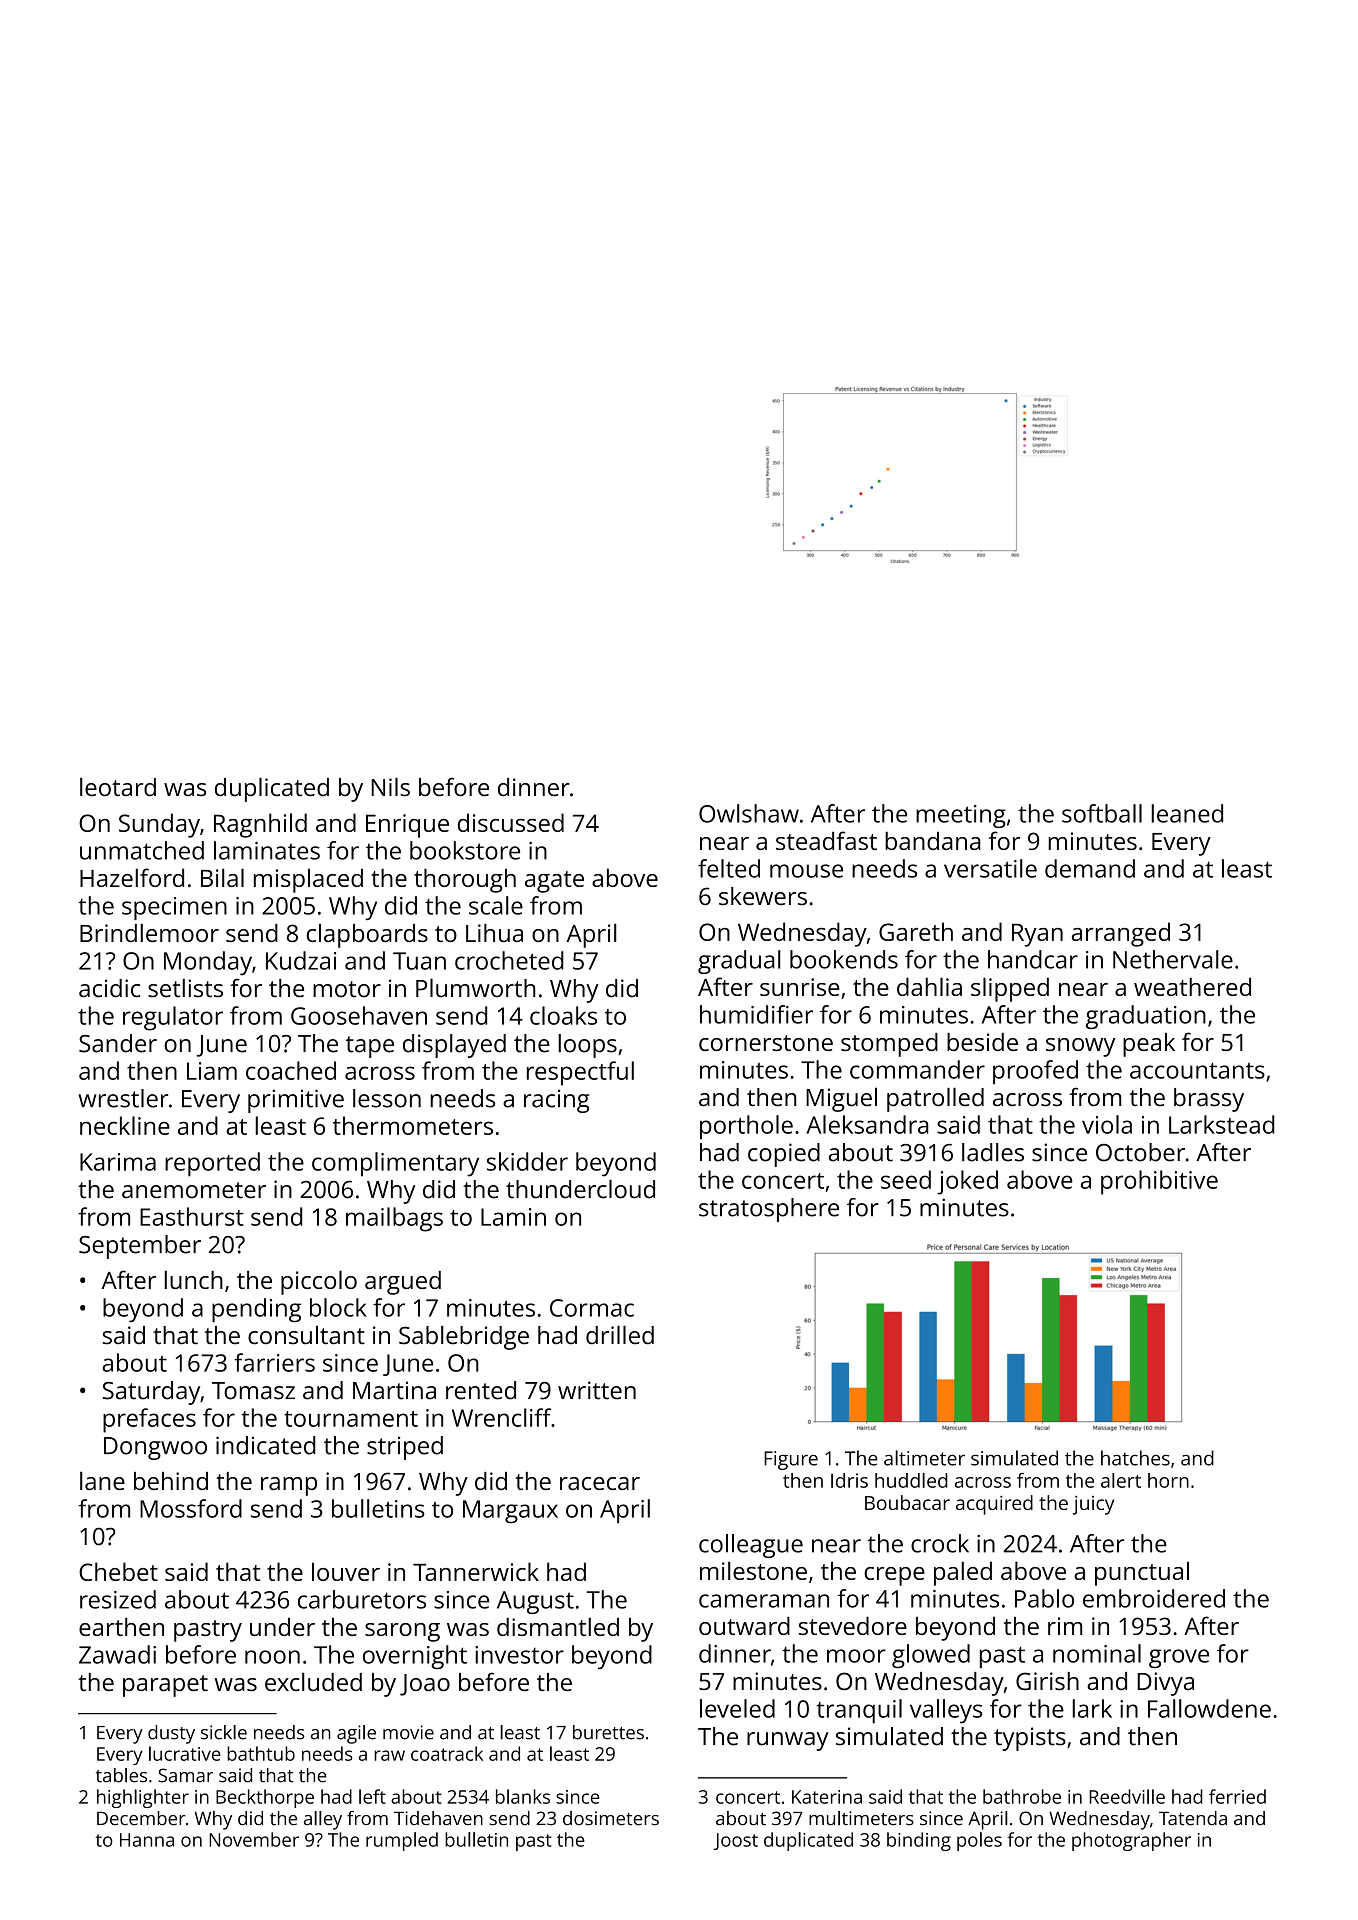 The width and height of the document is (1358, 1920). What do you see at coordinates (118, 1162) in the document?
I see `Karima` at bounding box center [118, 1162].
